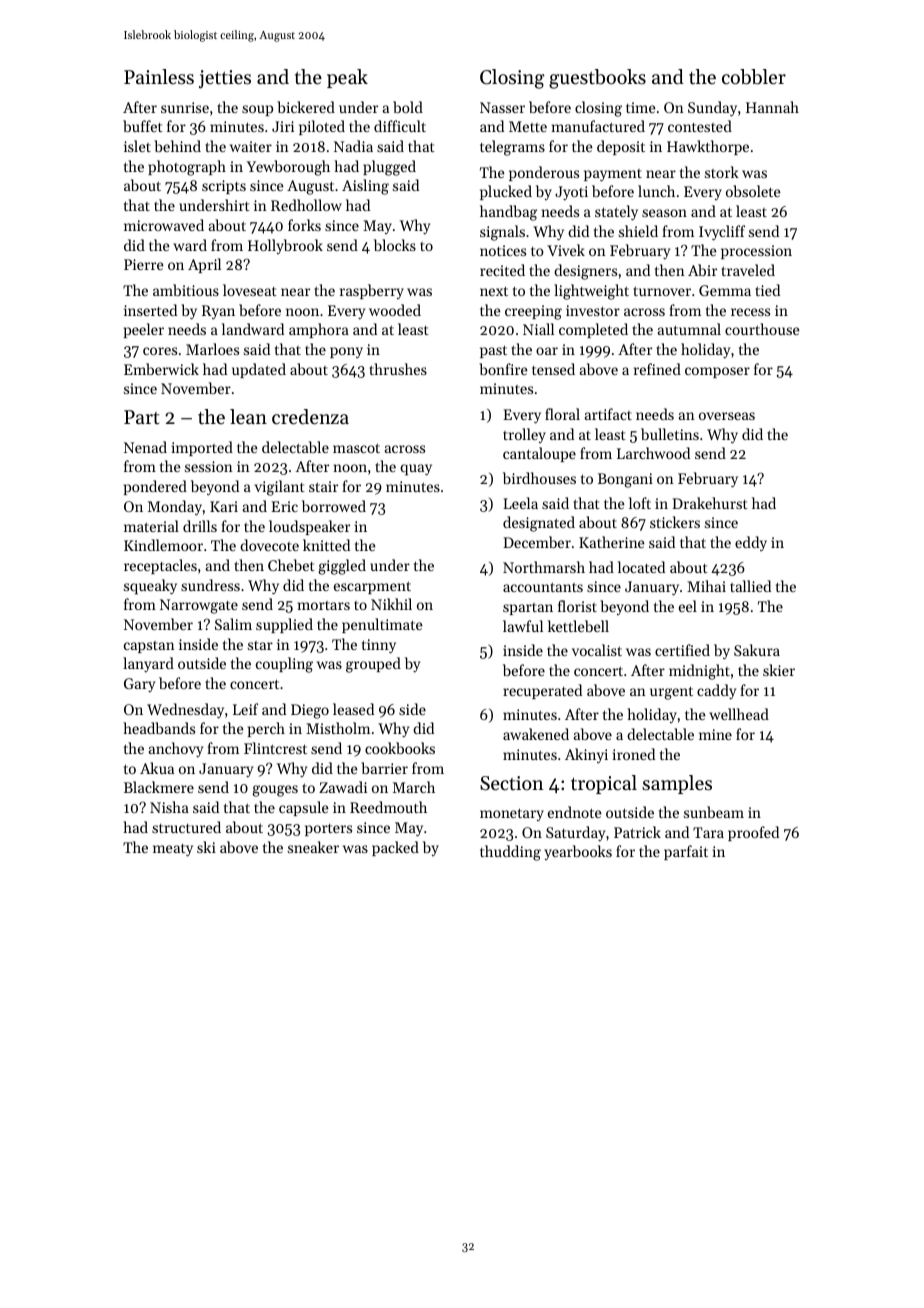  Describe the element at coordinates (346, 353) in the document. I see `pony` at that location.
